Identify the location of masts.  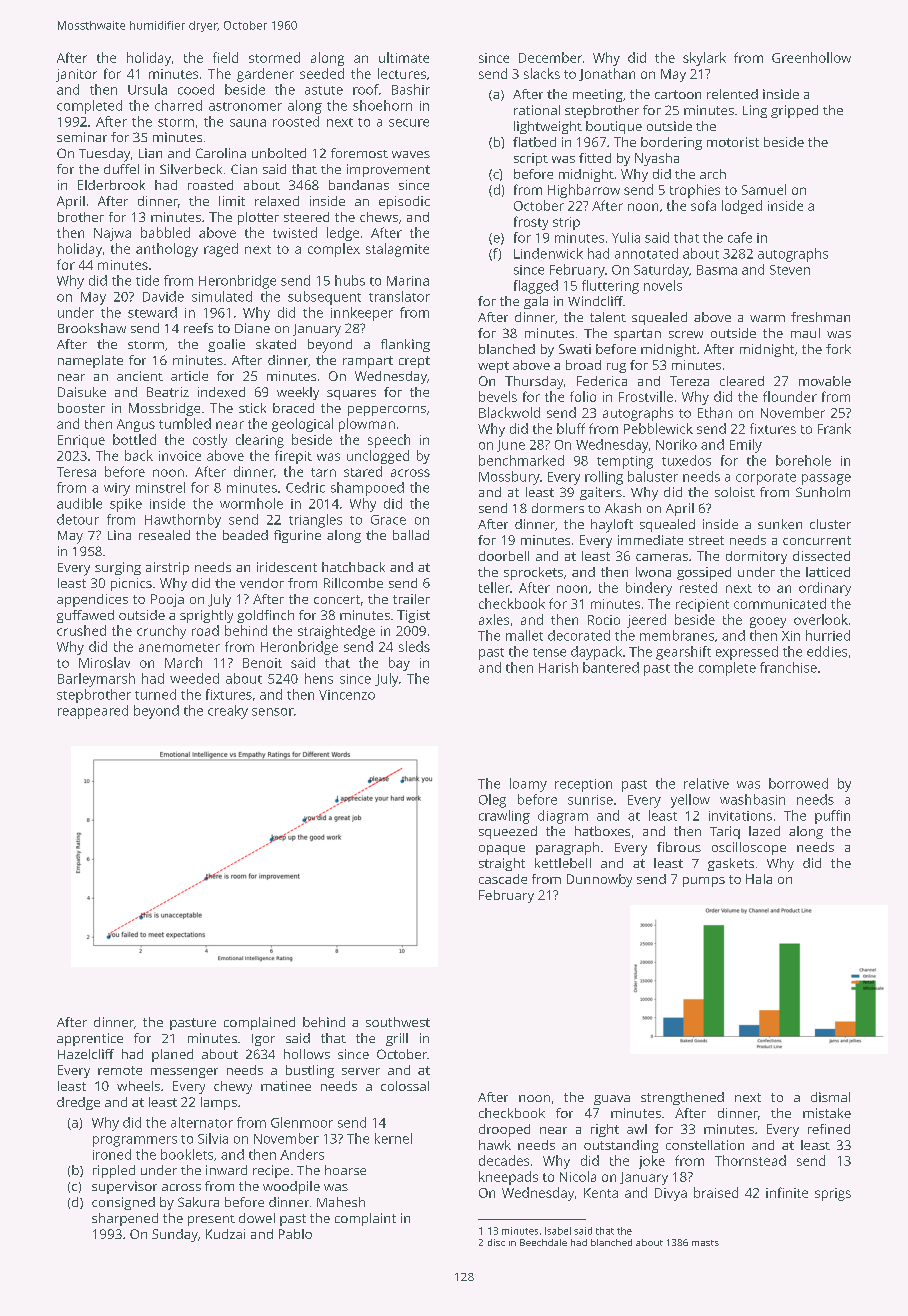
(705, 1243).
